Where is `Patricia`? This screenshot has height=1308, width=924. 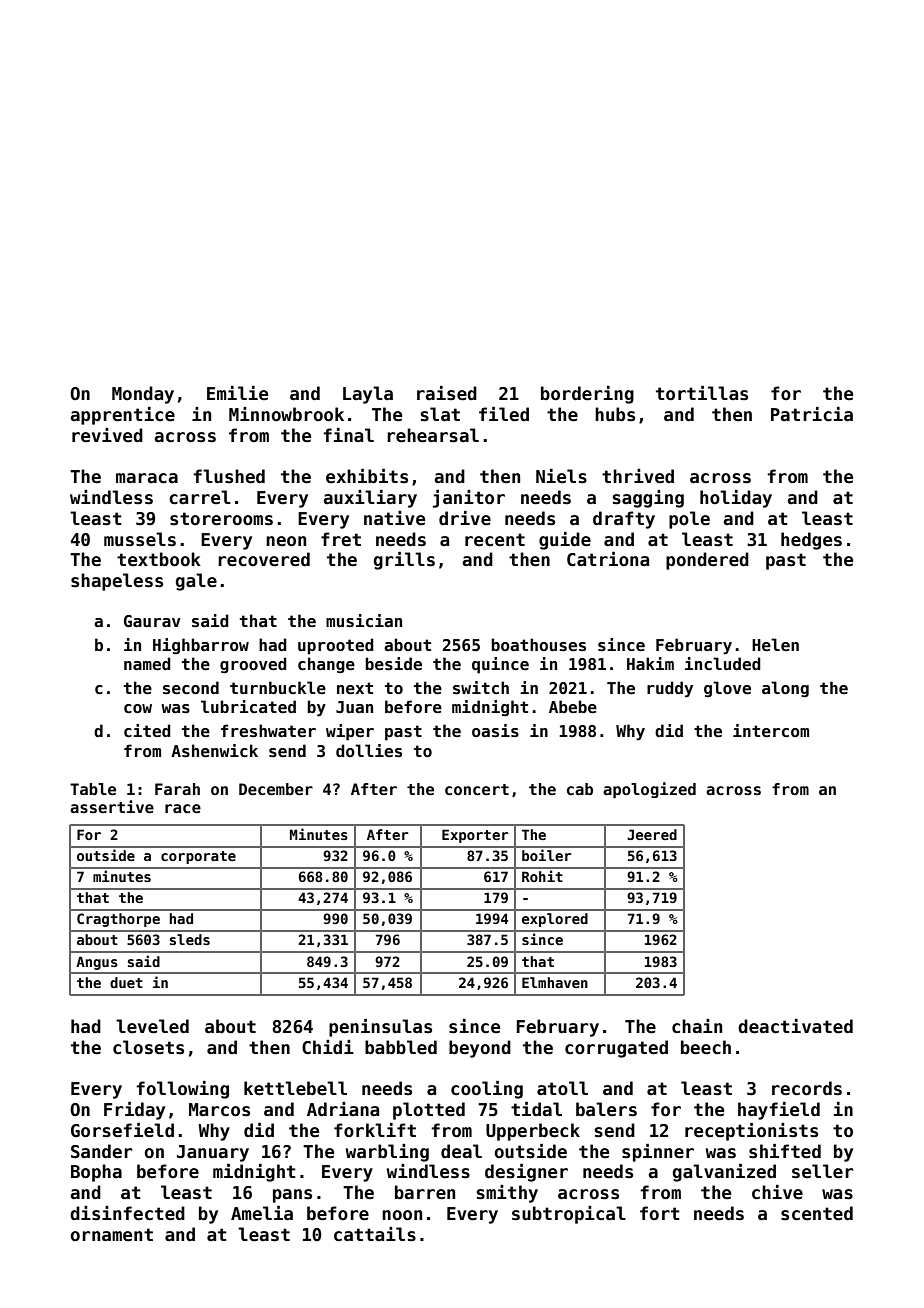
Patricia is located at coordinates (812, 414).
